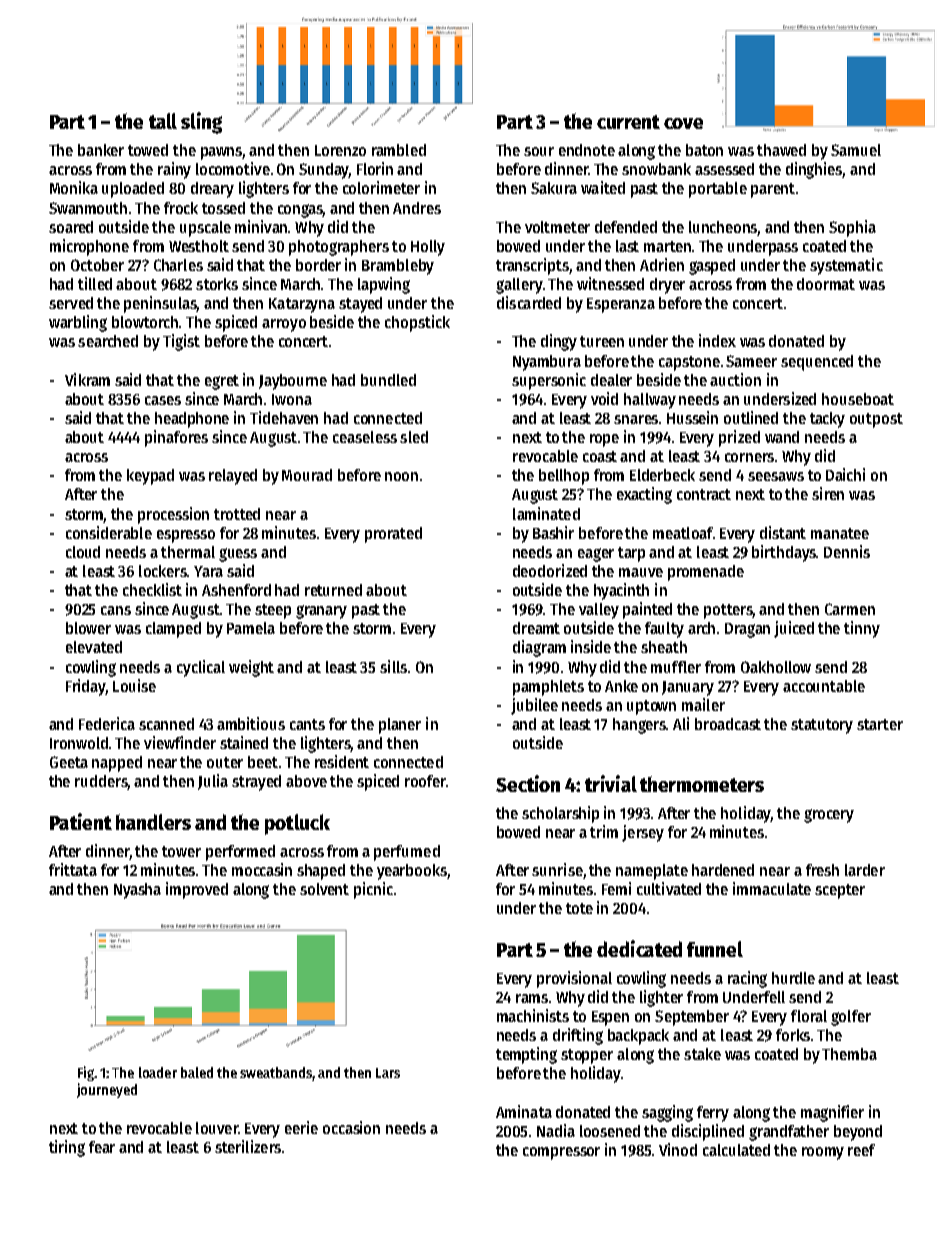 The width and height of the screenshot is (952, 1233). What do you see at coordinates (628, 122) in the screenshot?
I see `current` at bounding box center [628, 122].
